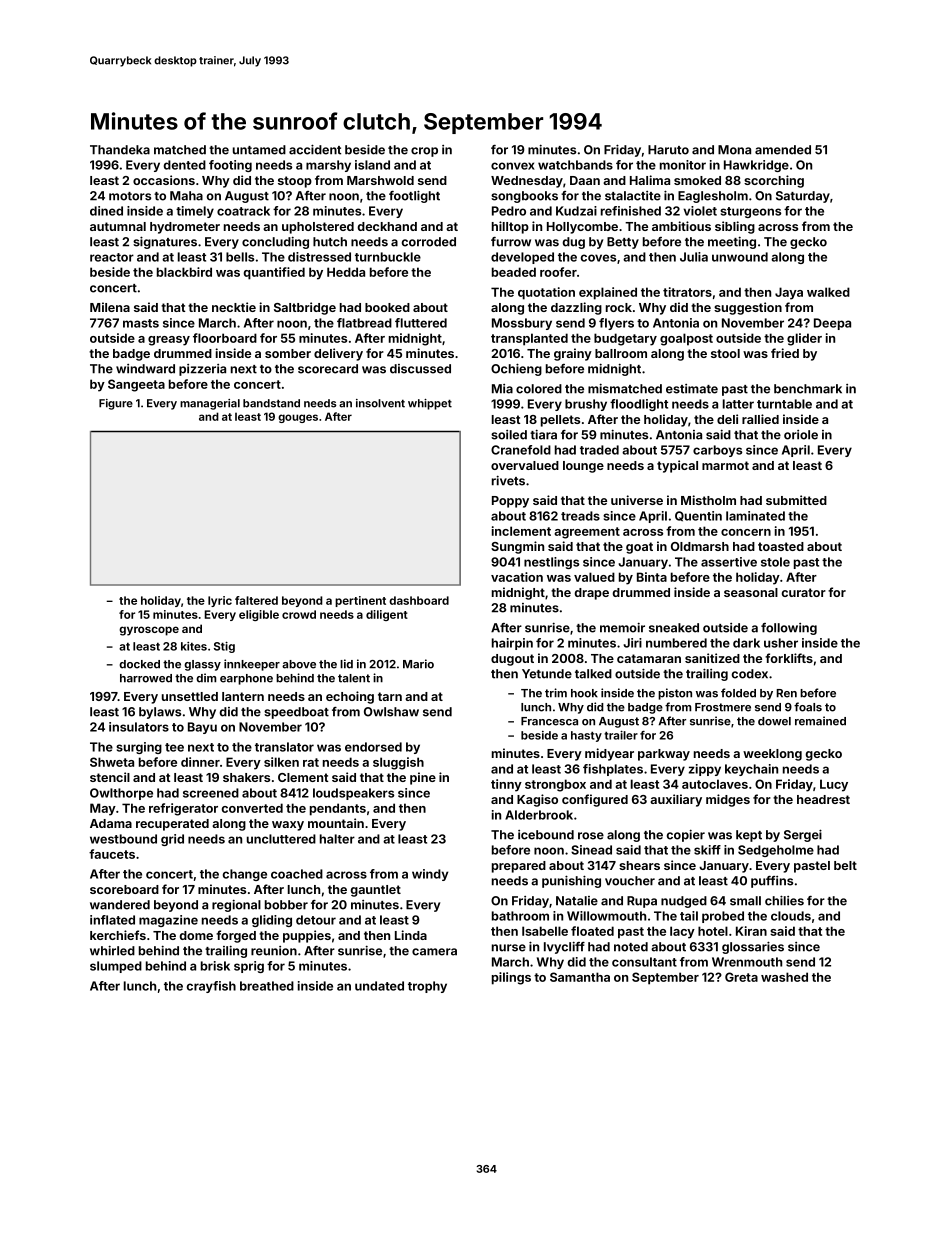  Describe the element at coordinates (686, 835) in the screenshot. I see `copier` at that location.
